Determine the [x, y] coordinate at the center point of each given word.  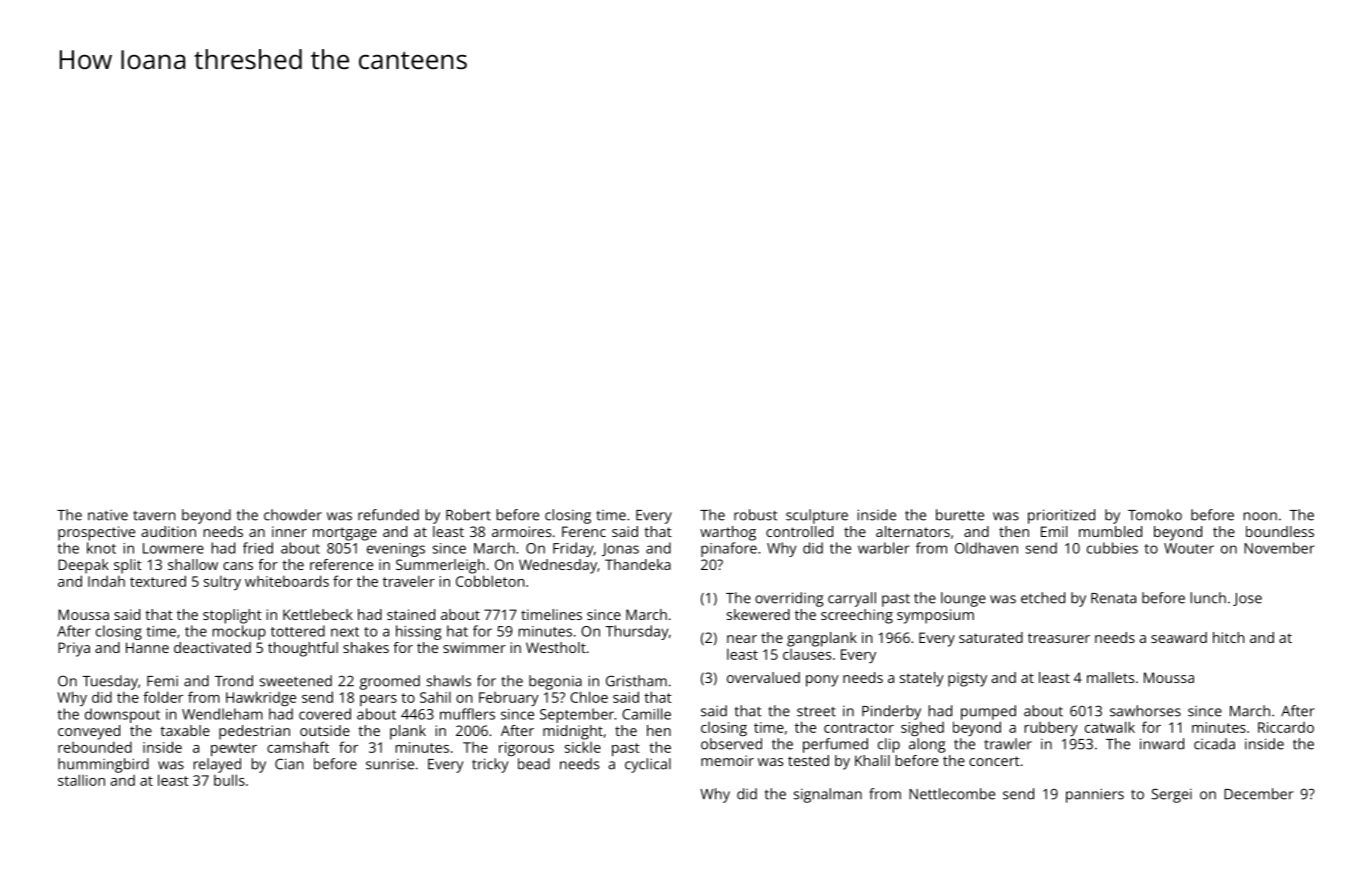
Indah [106, 581]
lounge [963, 599]
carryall [852, 599]
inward [1162, 744]
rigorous [526, 749]
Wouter [1189, 548]
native [108, 515]
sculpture [817, 516]
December [1259, 794]
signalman [827, 795]
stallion [81, 780]
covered [325, 714]
